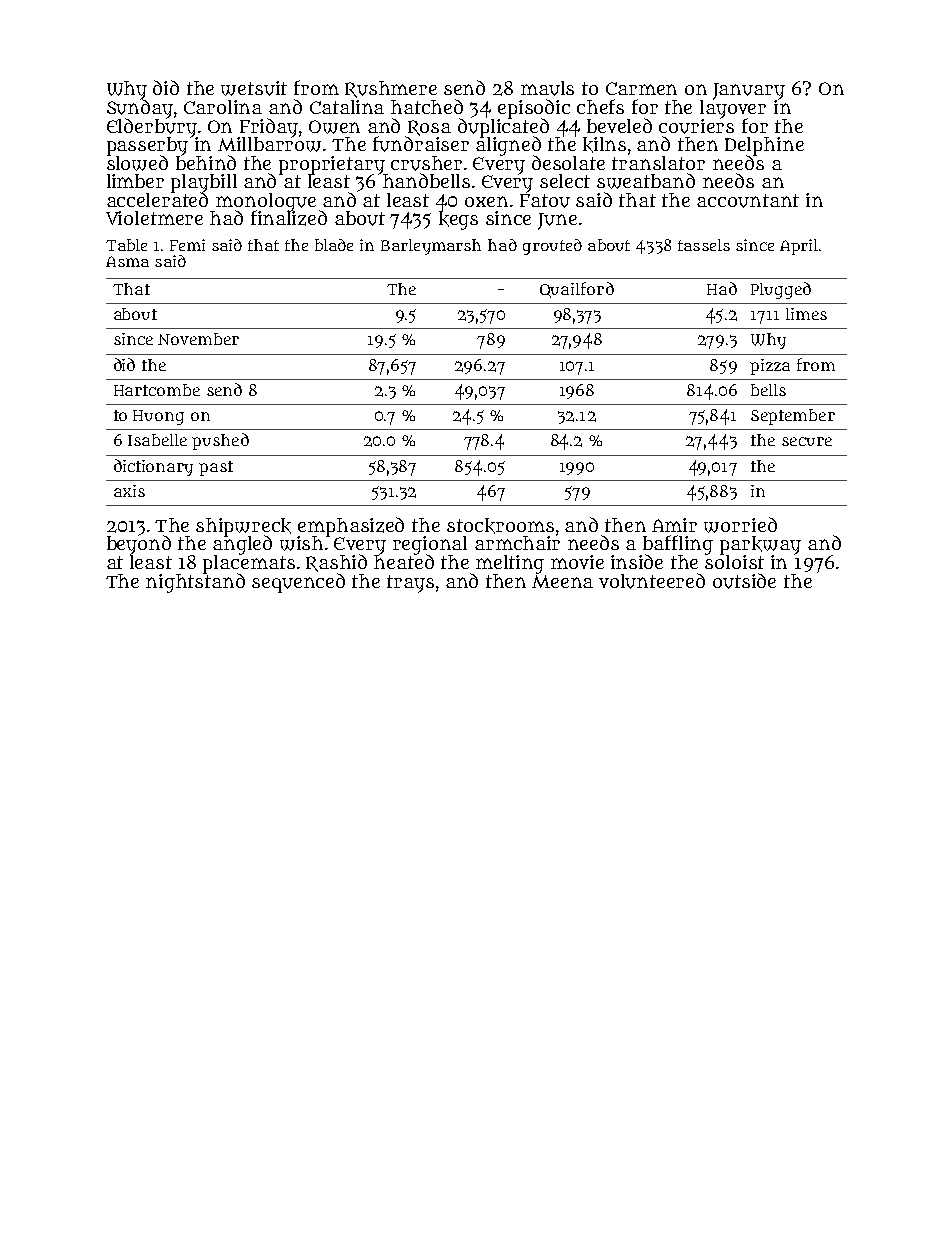 This image has height=1233, width=952. Describe the element at coordinates (658, 163) in the image. I see `translator` at that location.
